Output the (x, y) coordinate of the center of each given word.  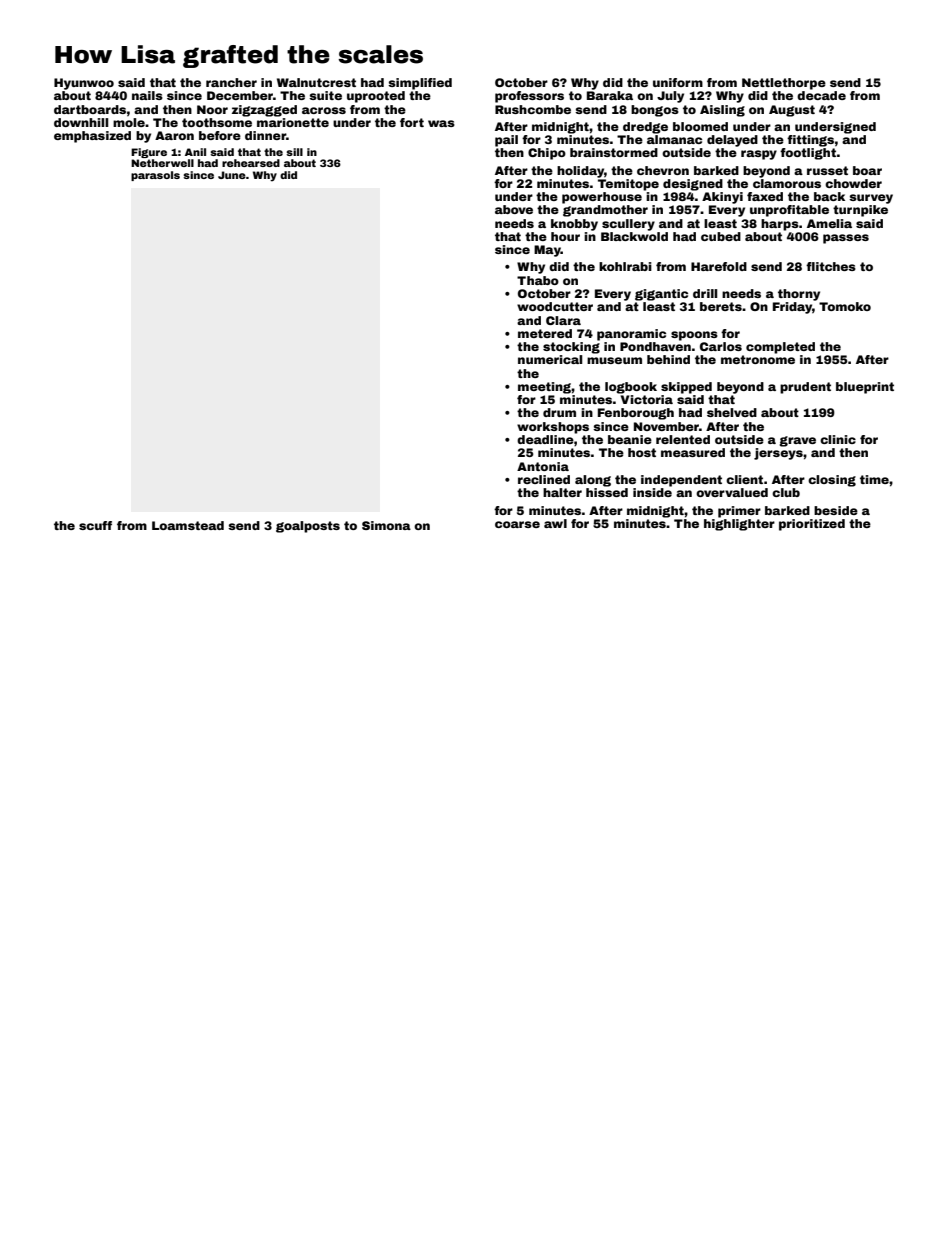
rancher (231, 82)
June (232, 175)
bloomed (700, 126)
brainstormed (614, 152)
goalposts (308, 527)
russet (827, 170)
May (547, 251)
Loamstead (188, 525)
